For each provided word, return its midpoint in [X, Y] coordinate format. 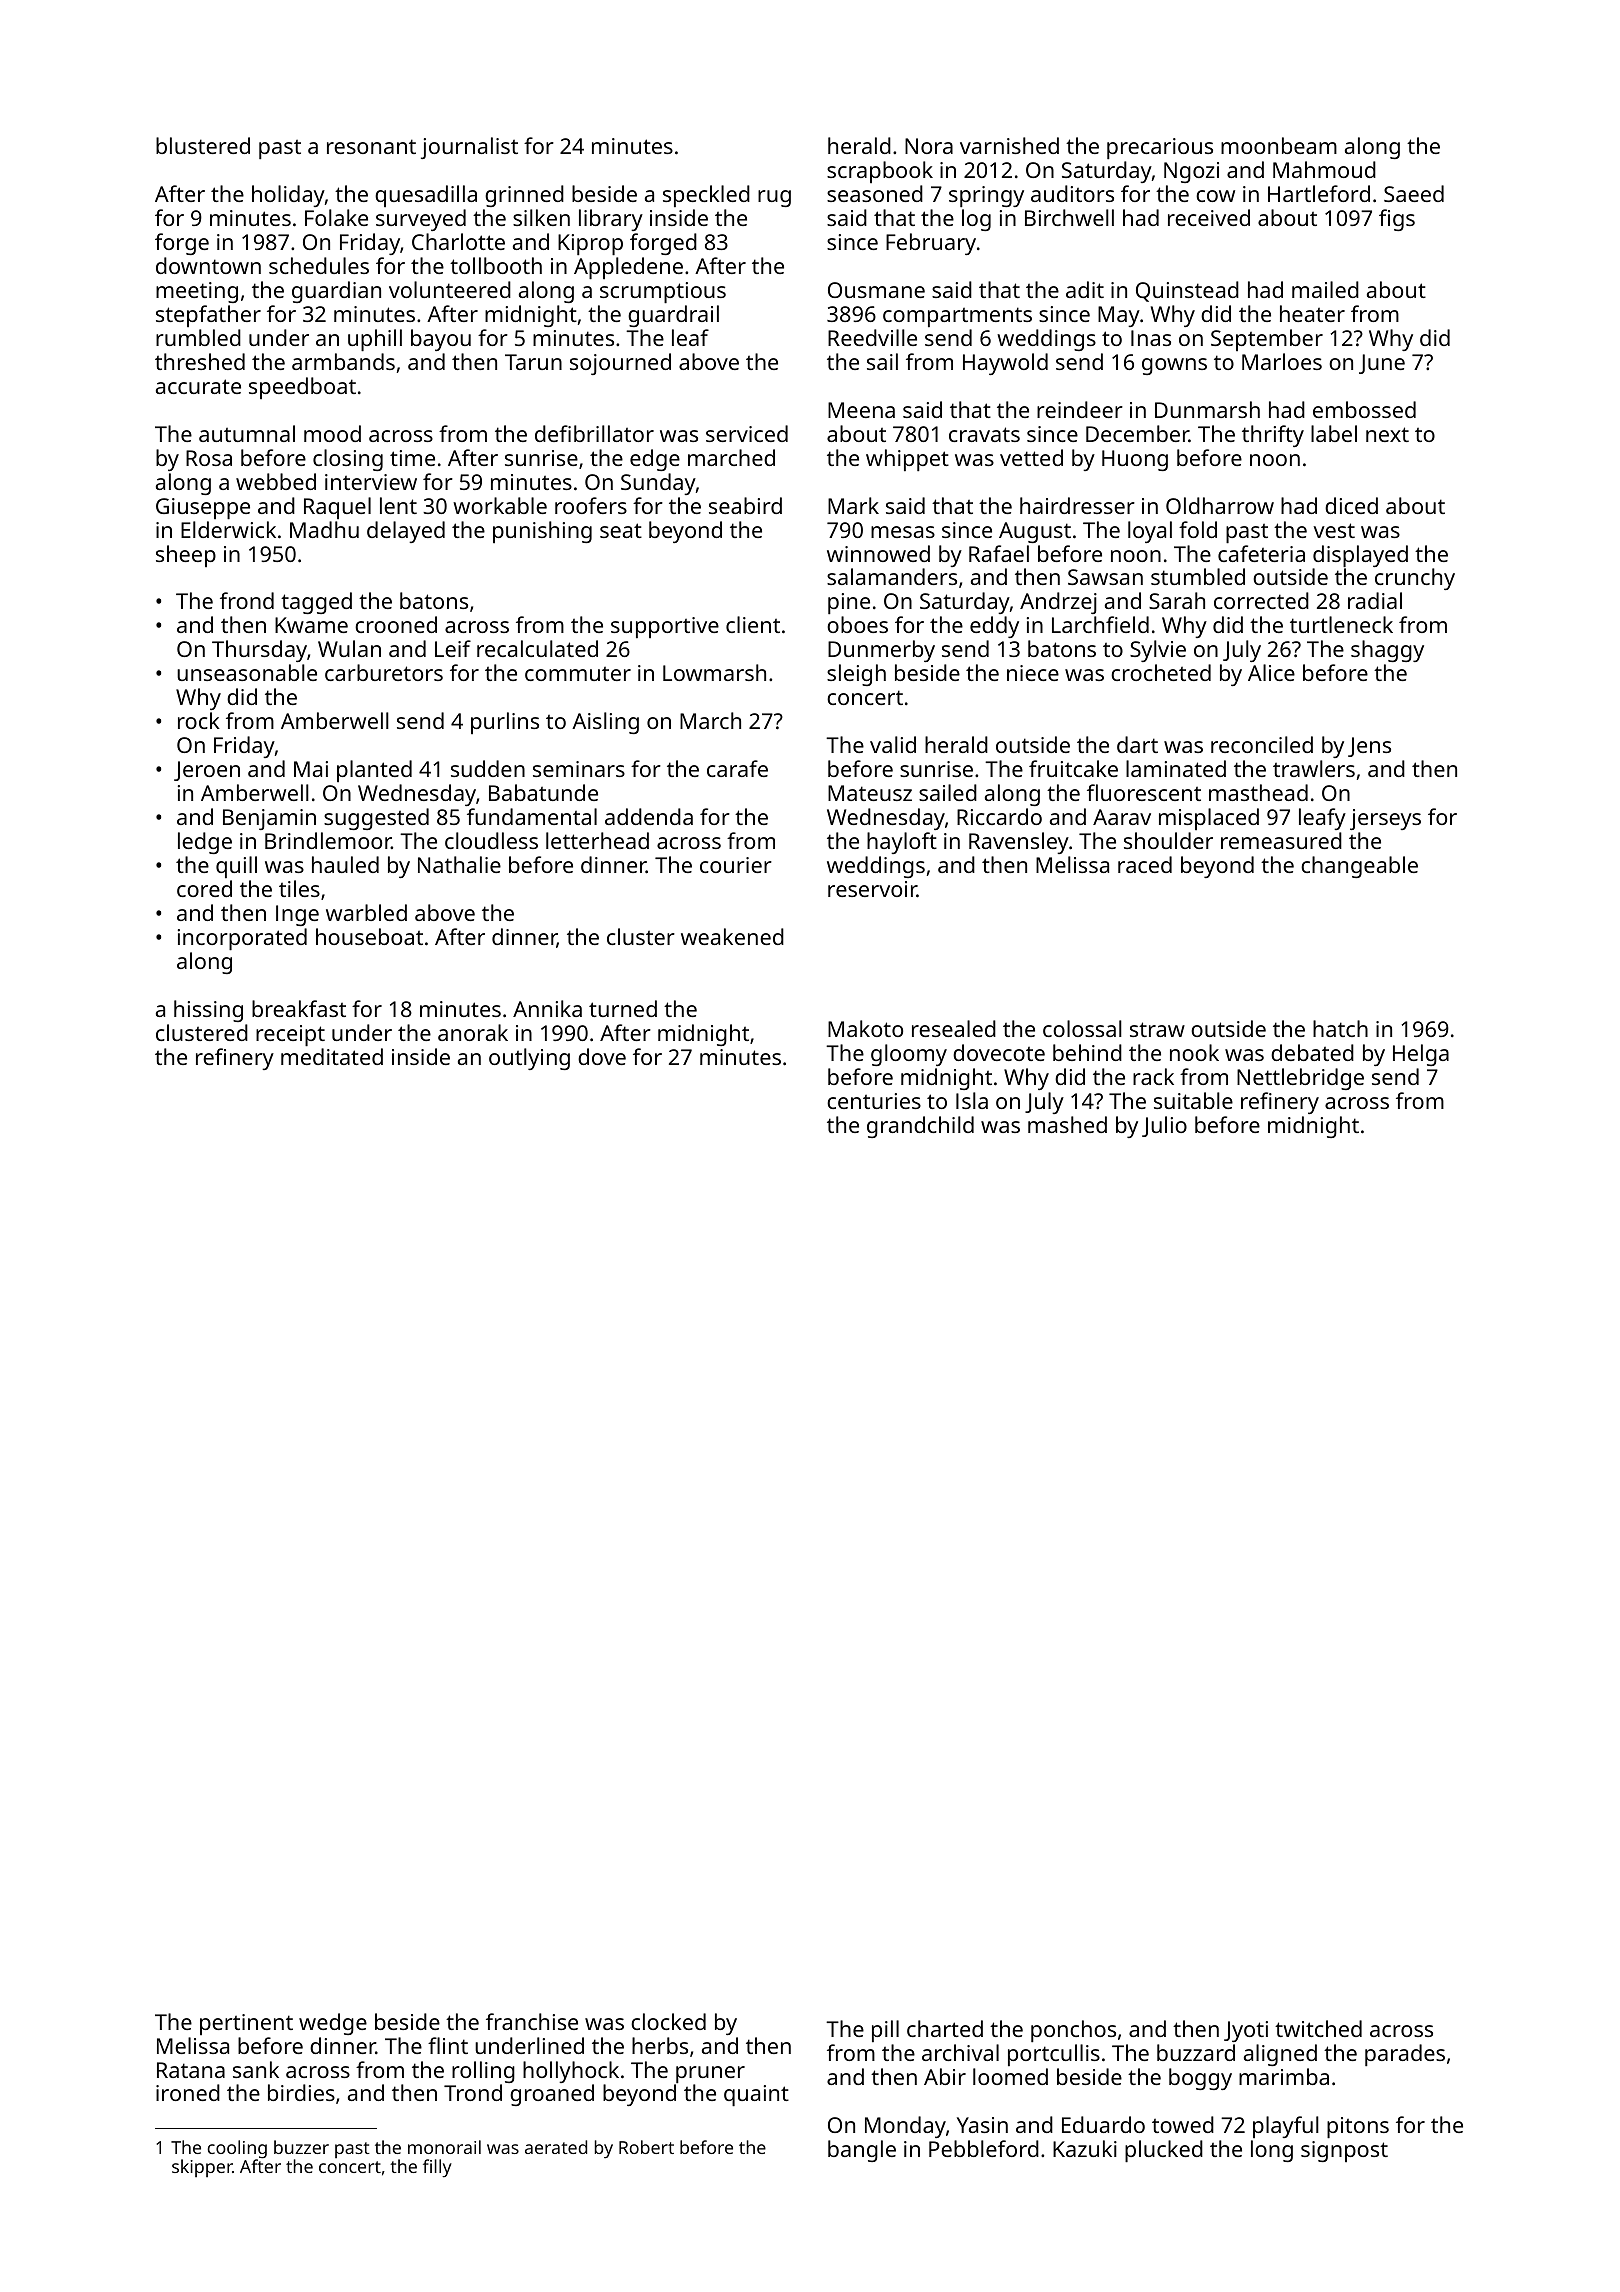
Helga [1421, 1055]
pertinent [246, 2024]
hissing [208, 1011]
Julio [1164, 1126]
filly [437, 2168]
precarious [1160, 148]
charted [945, 2028]
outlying [529, 1059]
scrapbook [880, 172]
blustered [203, 145]
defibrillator [594, 433]
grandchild [920, 1127]
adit [1085, 289]
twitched [1318, 2028]
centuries [874, 1101]
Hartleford [1319, 193]
